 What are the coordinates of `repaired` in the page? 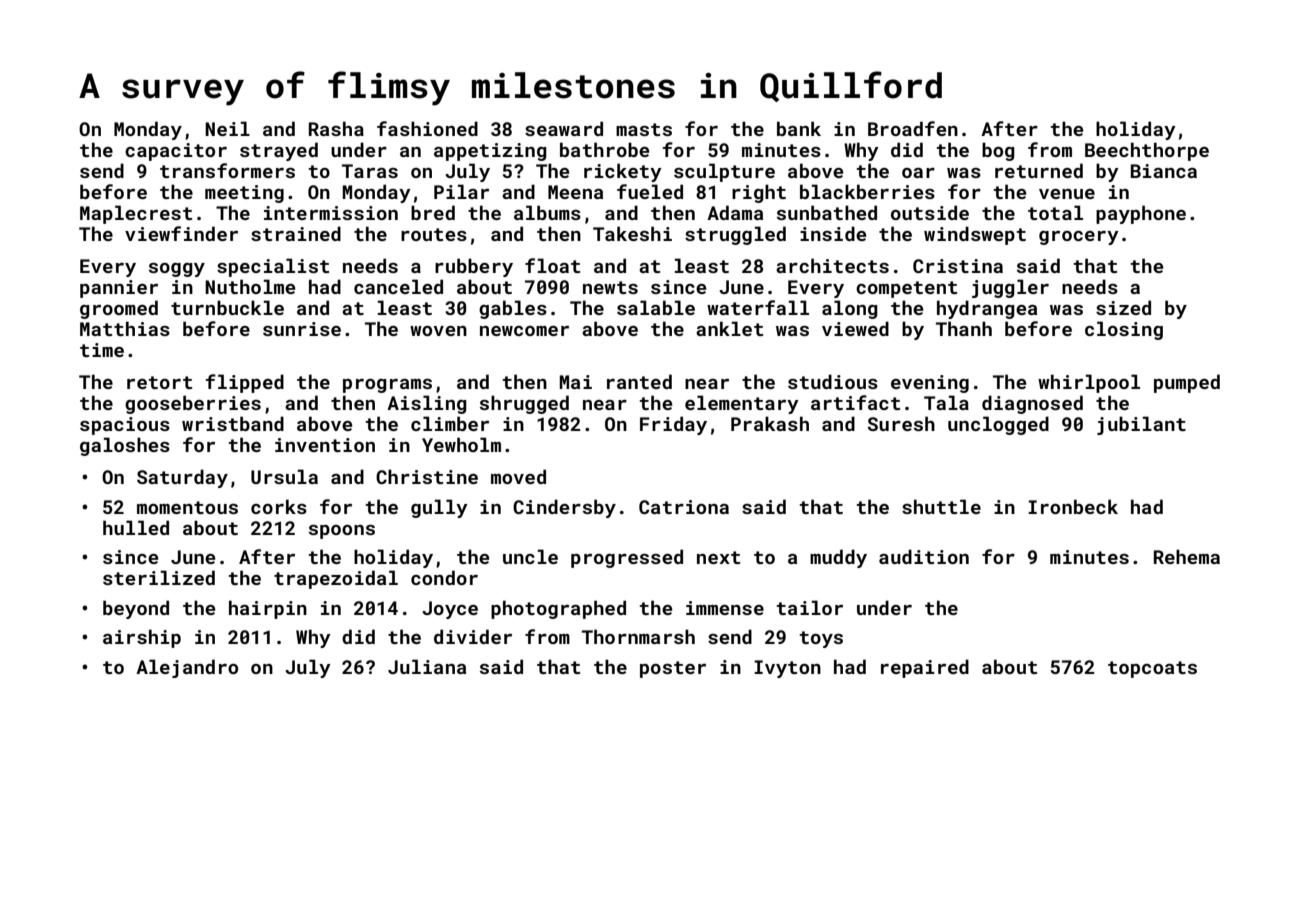 It's located at (925, 668).
